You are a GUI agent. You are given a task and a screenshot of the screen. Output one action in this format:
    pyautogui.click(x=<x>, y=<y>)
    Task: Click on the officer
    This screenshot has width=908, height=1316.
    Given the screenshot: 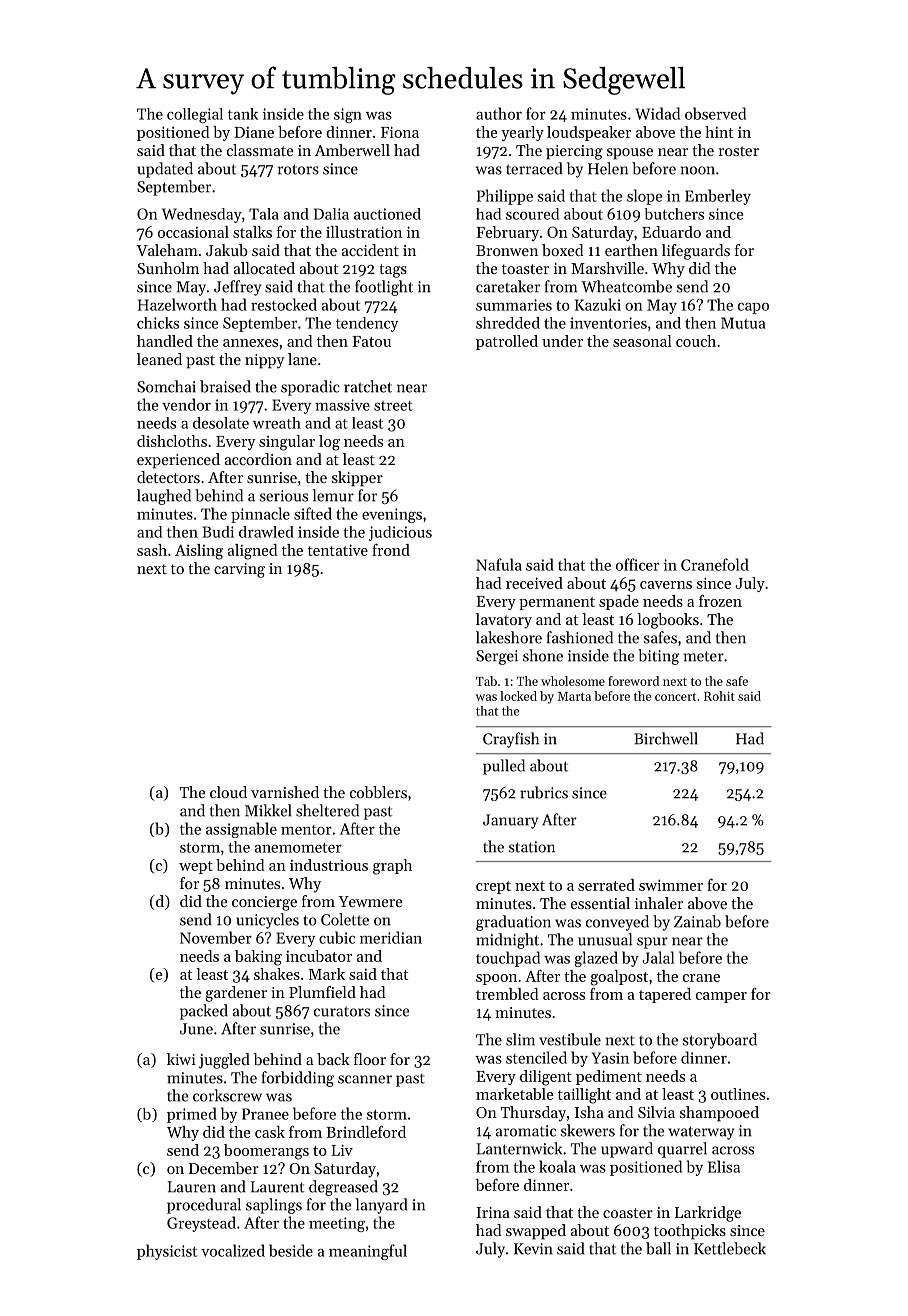 What is the action you would take?
    pyautogui.click(x=637, y=564)
